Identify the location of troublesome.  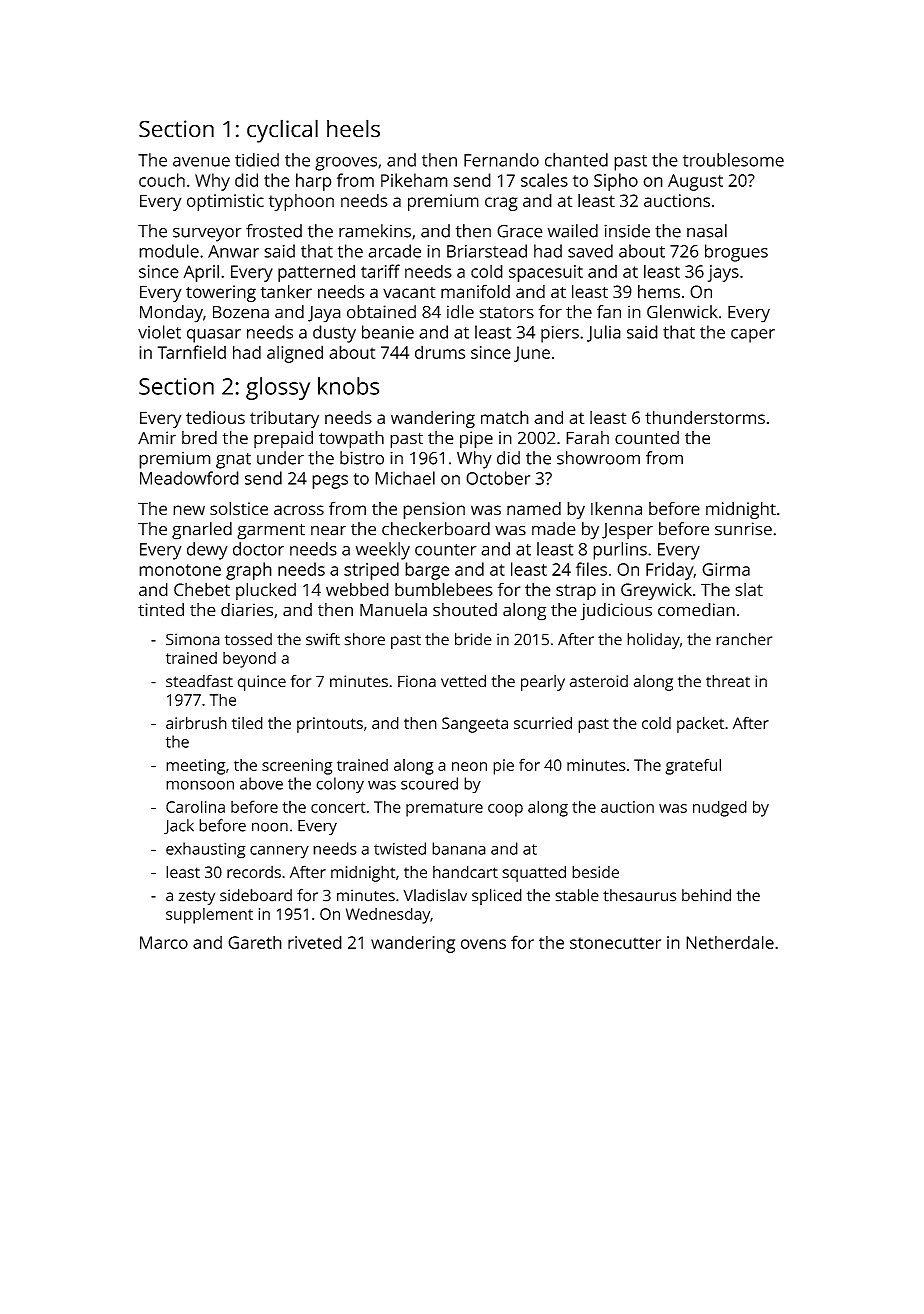
(733, 160).
